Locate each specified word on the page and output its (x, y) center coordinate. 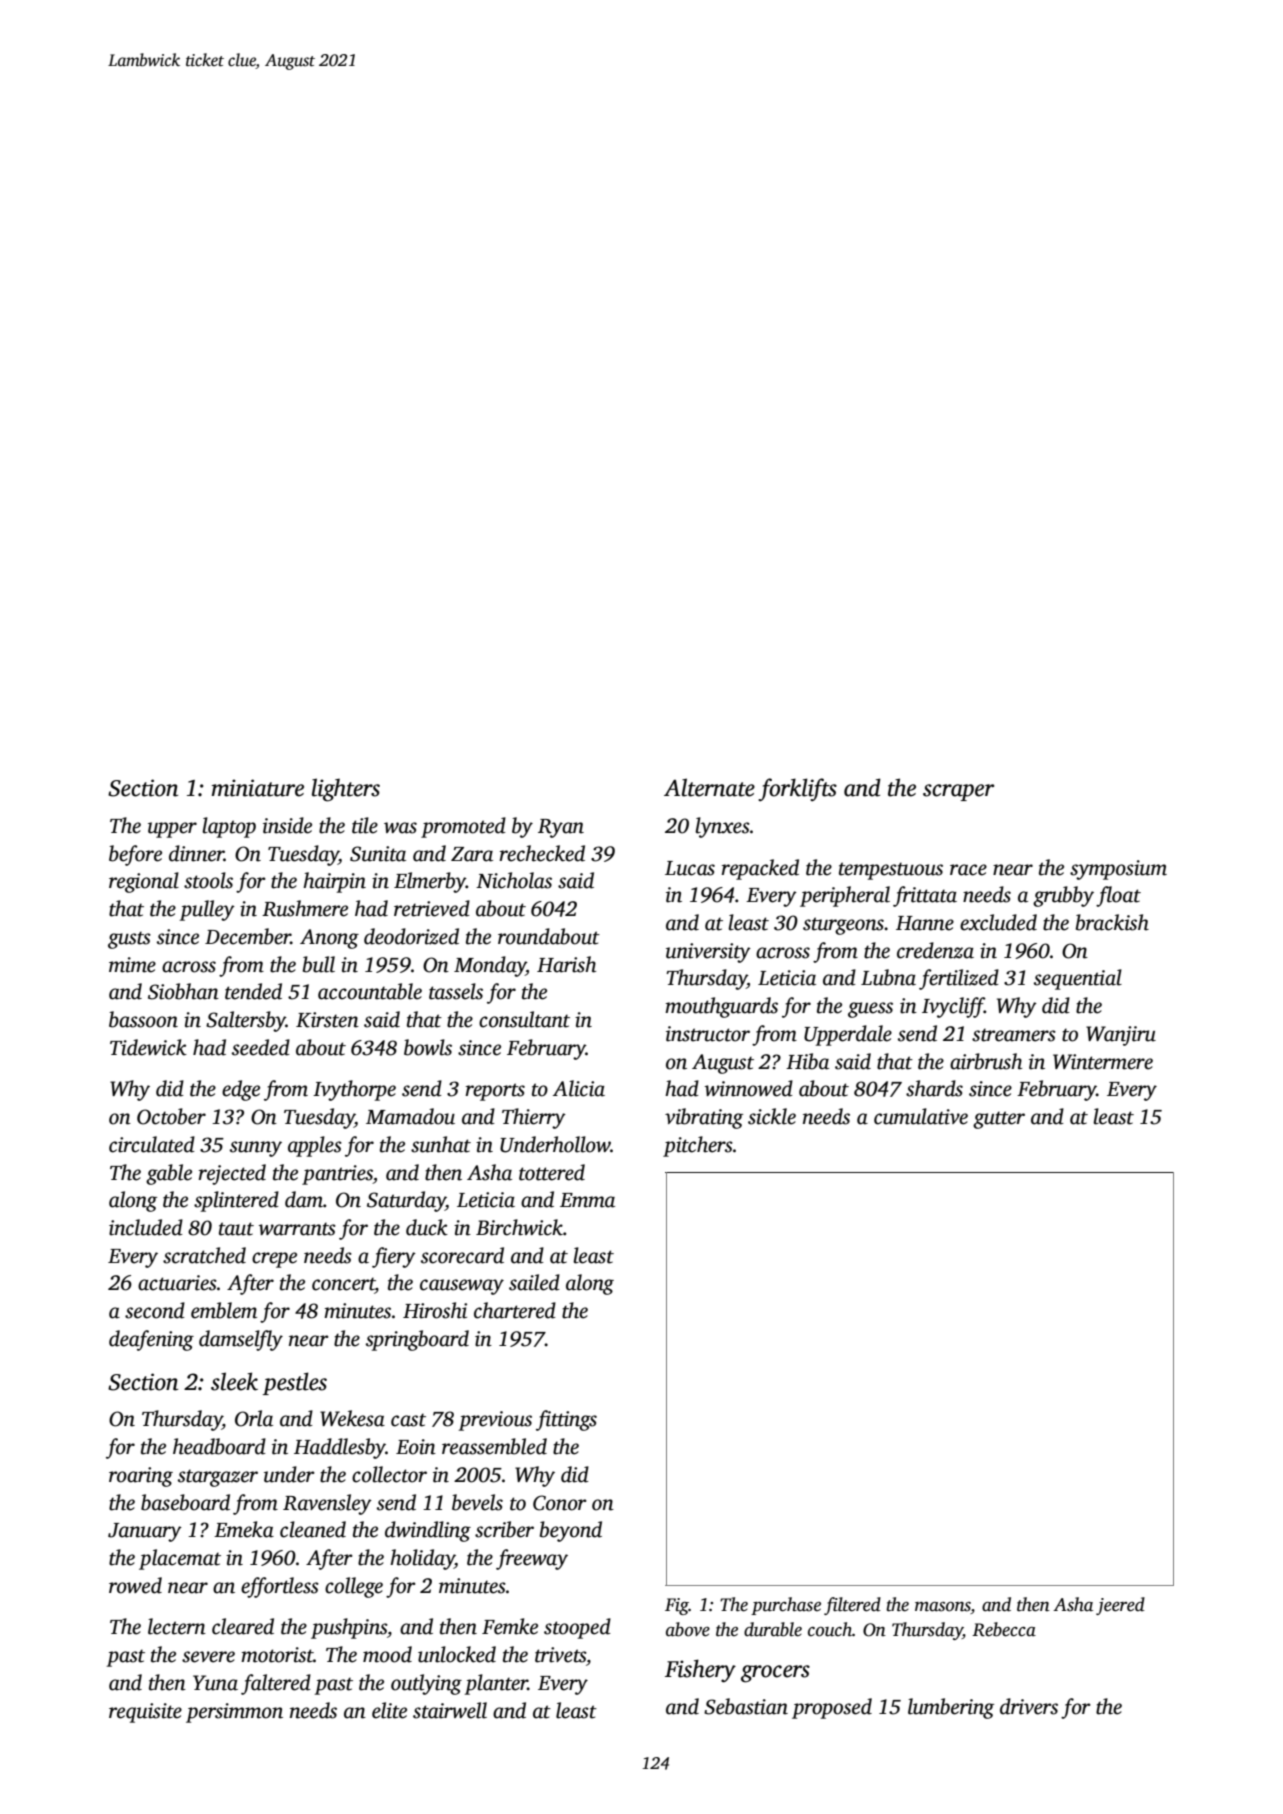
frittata (925, 896)
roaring (141, 1477)
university (708, 953)
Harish (566, 964)
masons (943, 1608)
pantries (337, 1175)
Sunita (378, 854)
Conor (560, 1503)
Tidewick (148, 1047)
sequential (1078, 979)
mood (387, 1654)
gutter (999, 1120)
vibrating (704, 1118)
